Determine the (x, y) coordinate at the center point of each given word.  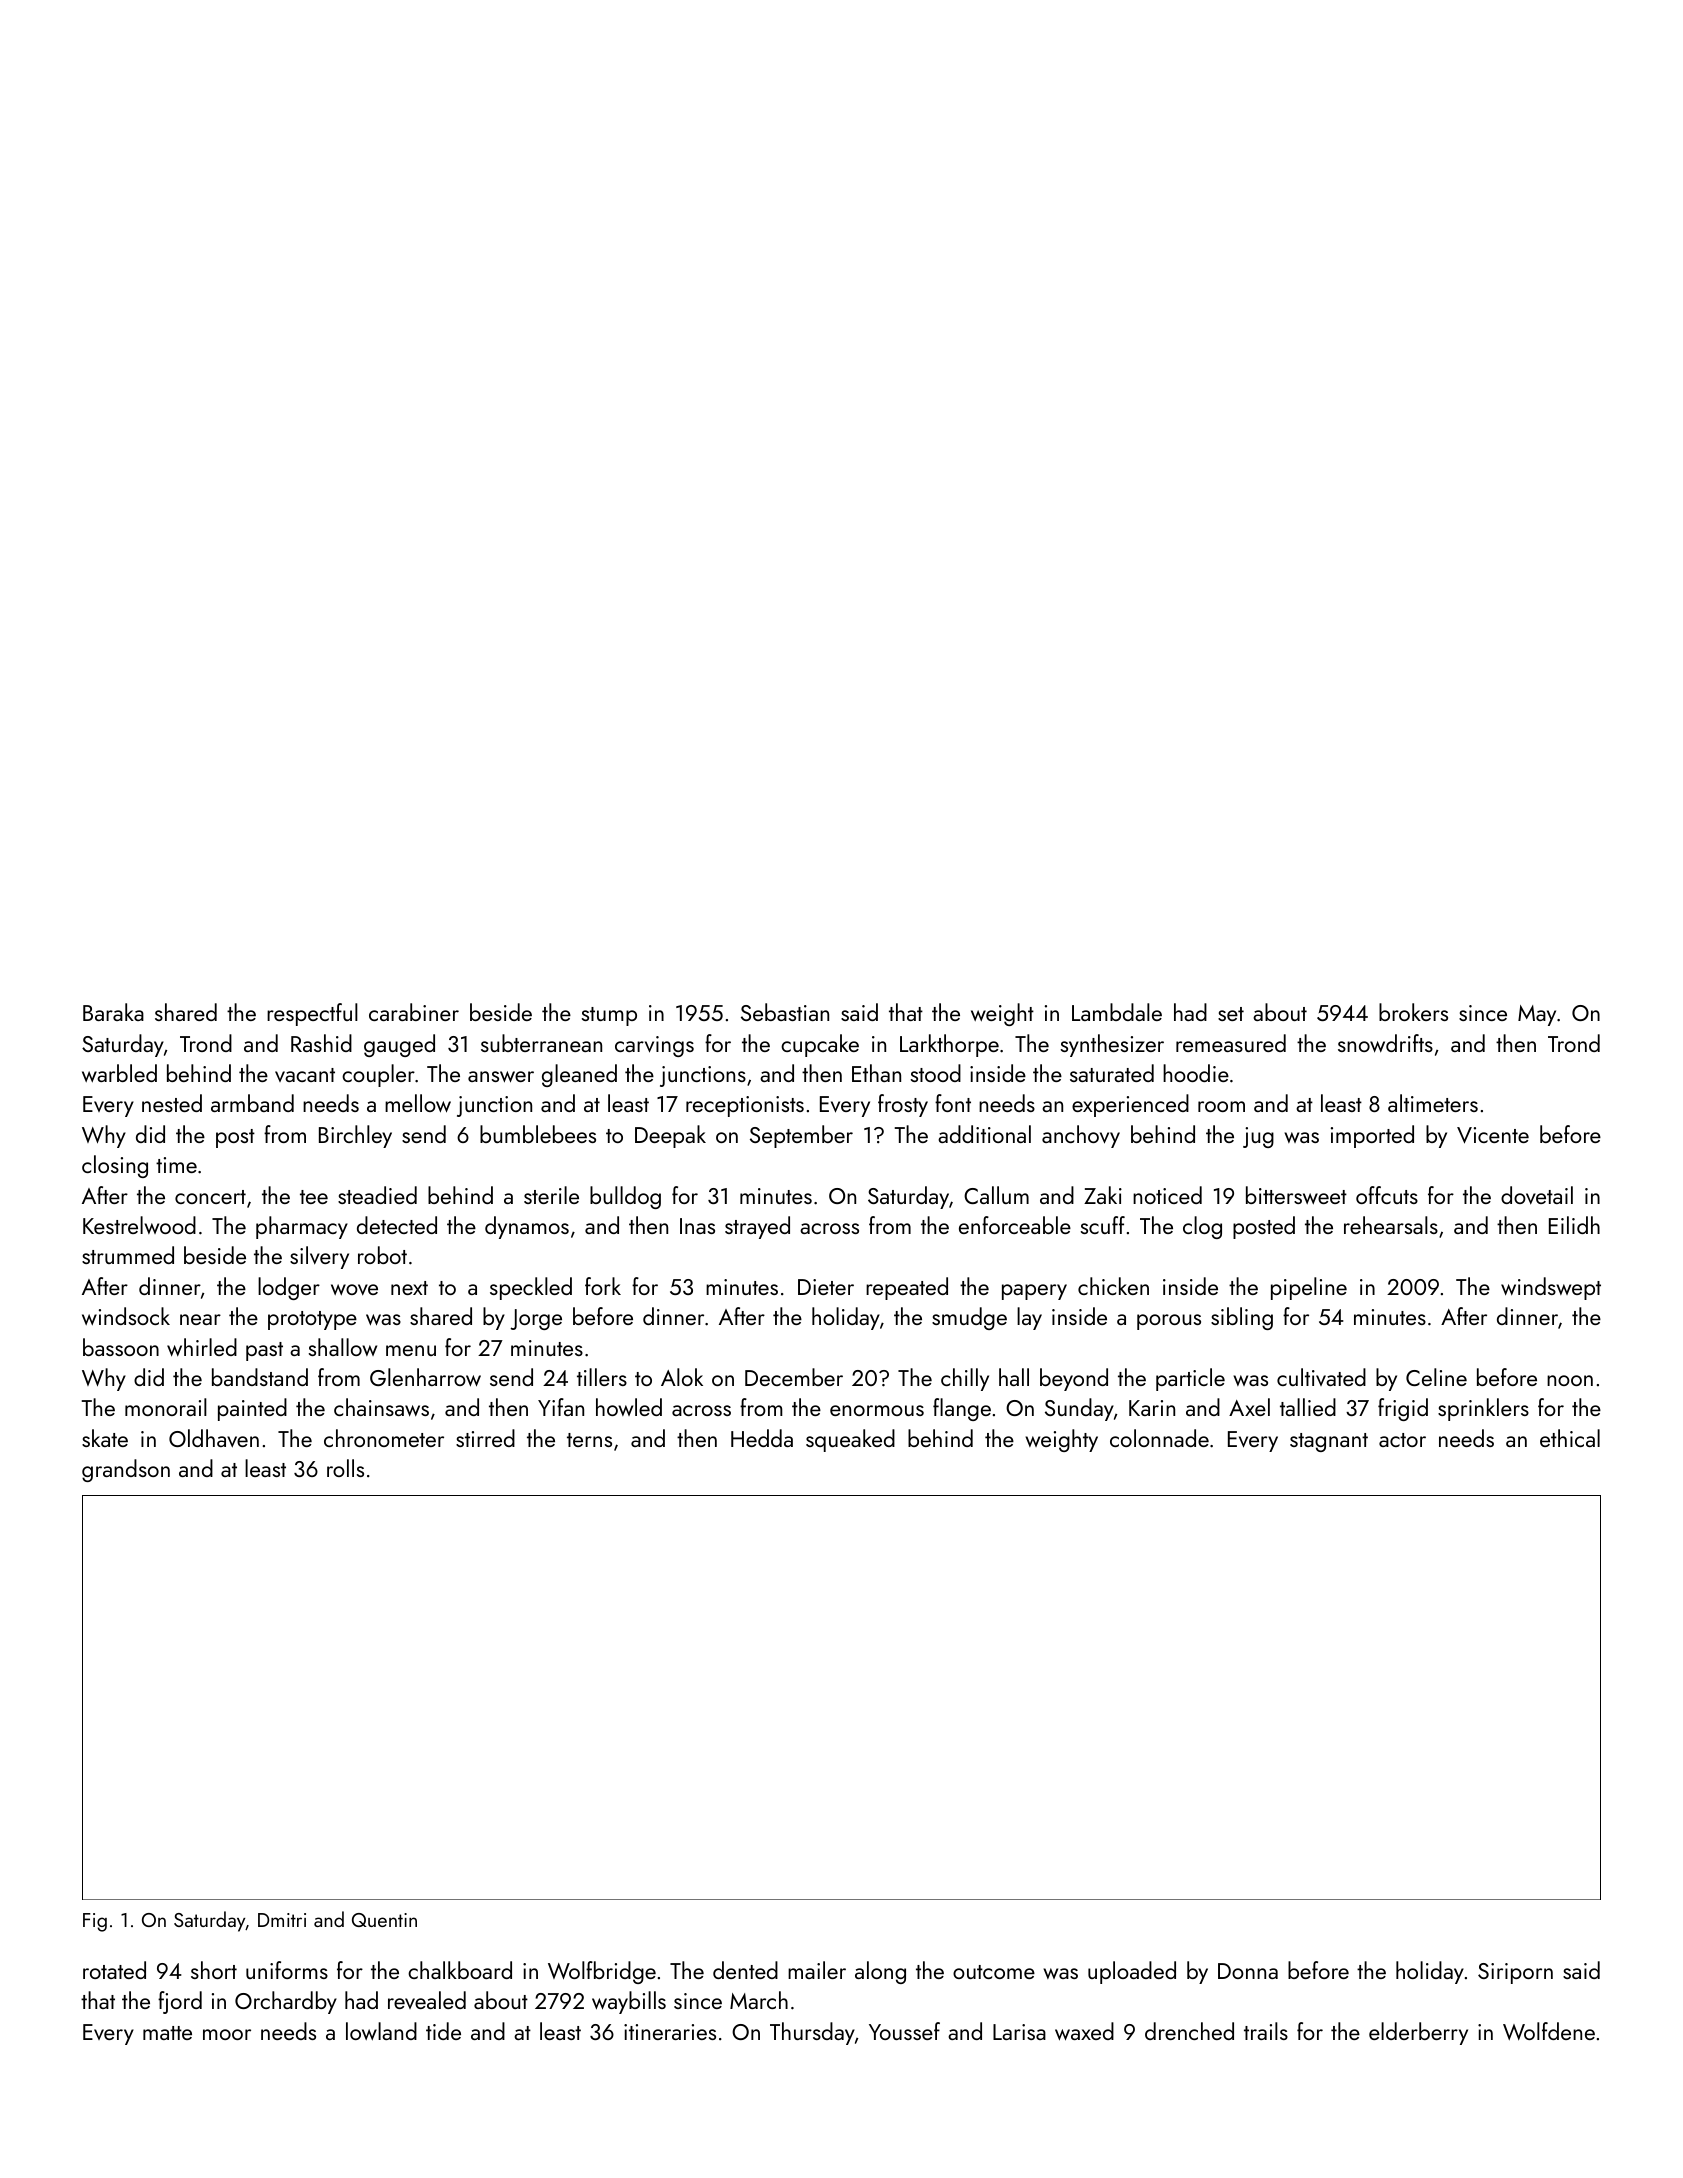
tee (314, 1197)
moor (227, 2034)
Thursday (812, 2033)
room (1221, 1106)
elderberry (1418, 2033)
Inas (697, 1226)
